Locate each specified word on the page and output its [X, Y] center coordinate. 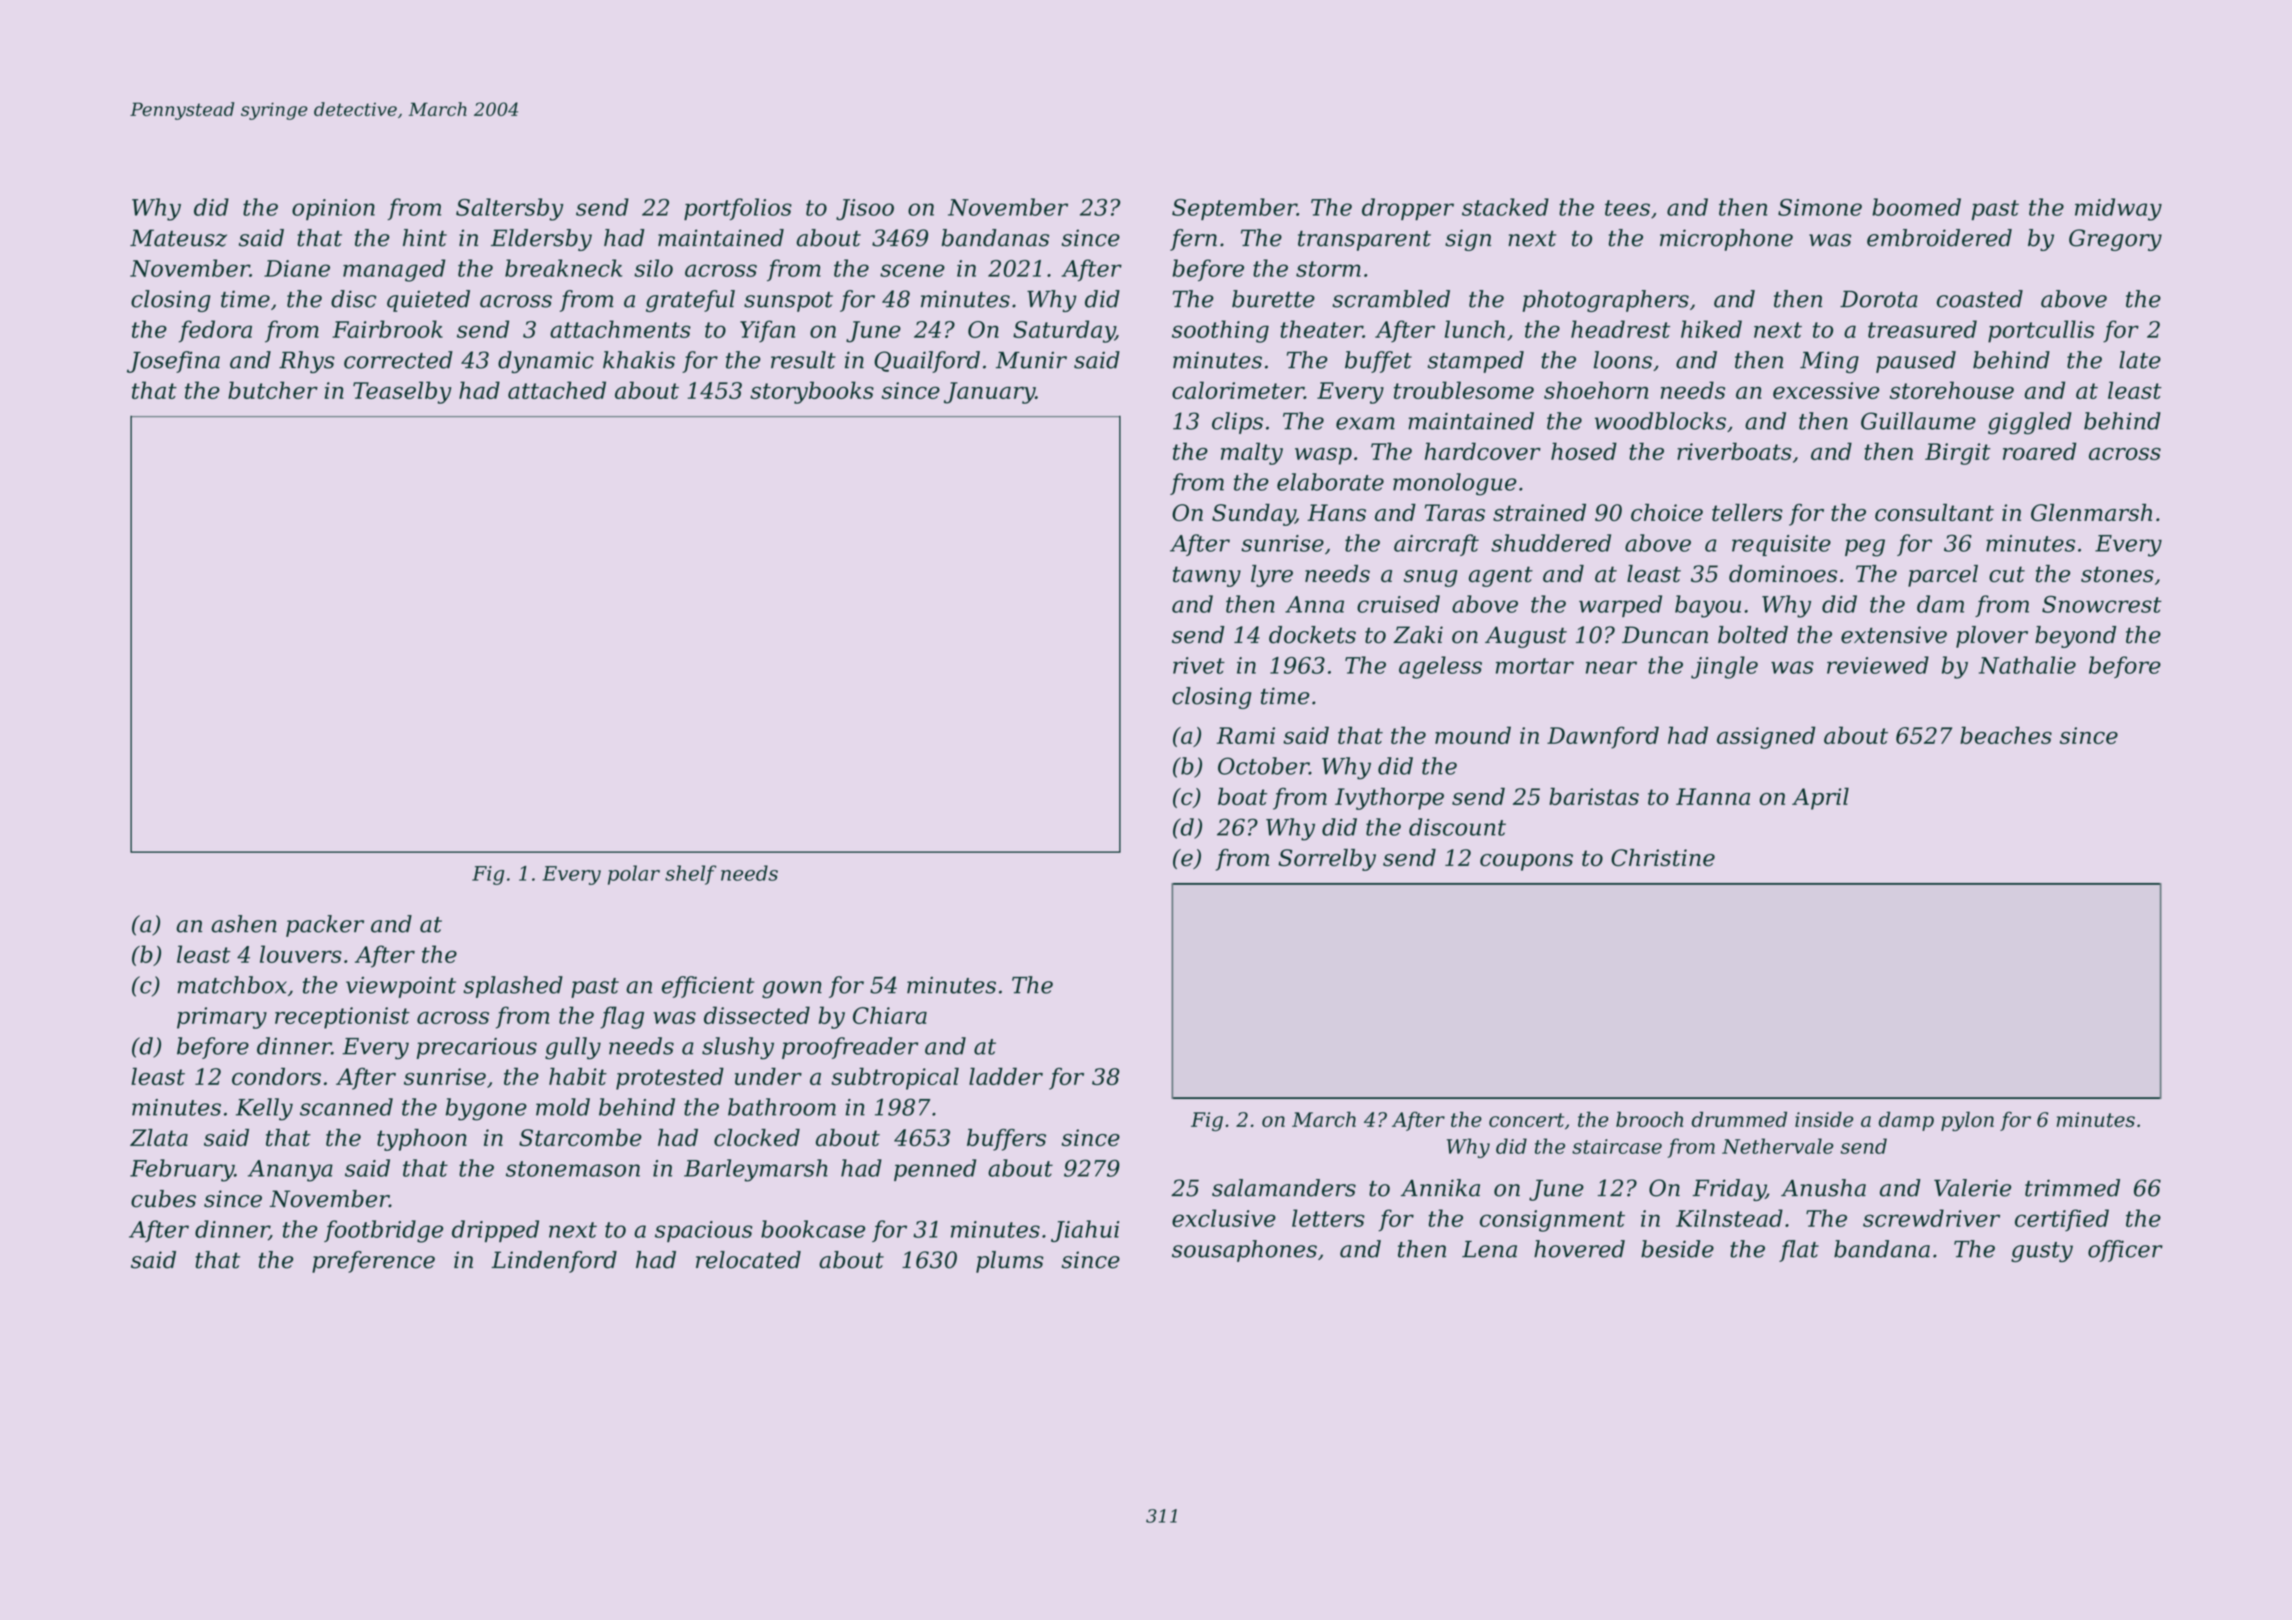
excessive [1826, 390]
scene [912, 270]
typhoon [422, 1140]
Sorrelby [1327, 860]
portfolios [738, 209]
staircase [1617, 1146]
